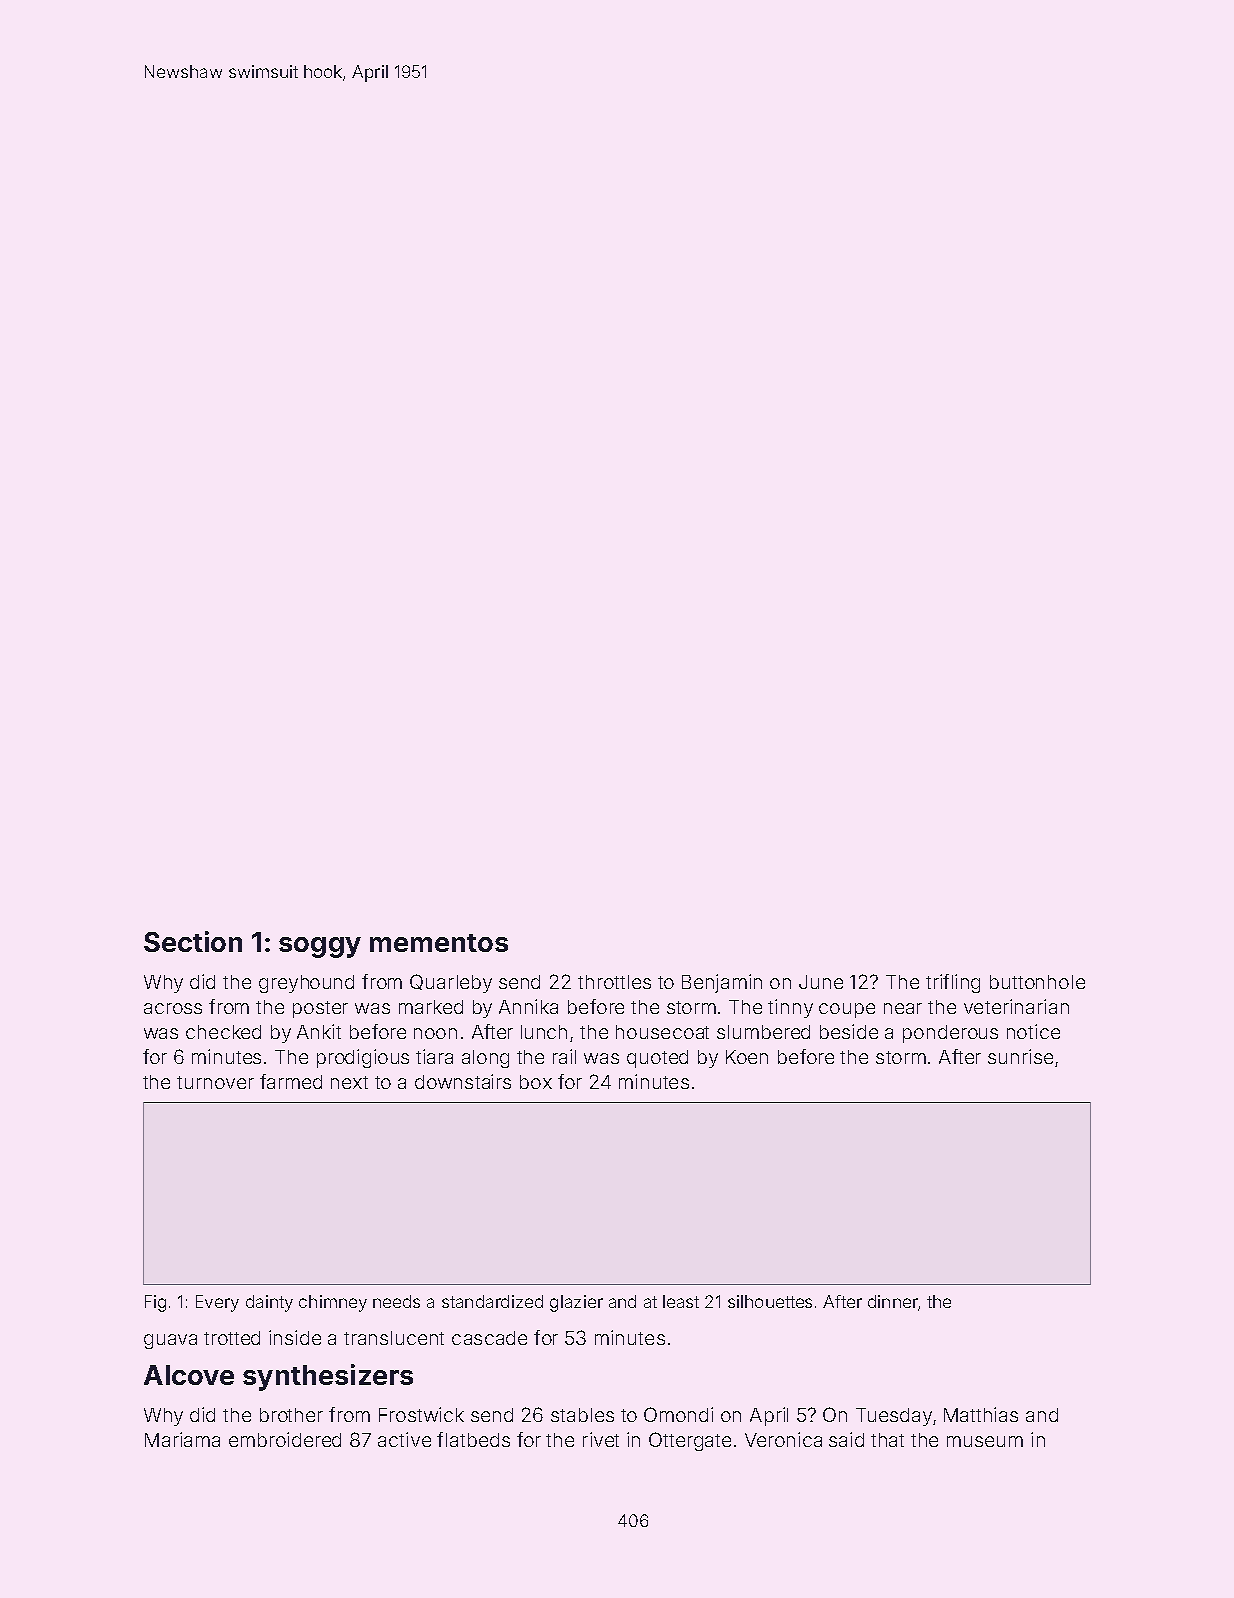 The height and width of the screenshot is (1598, 1234). What do you see at coordinates (536, 1082) in the screenshot?
I see `box` at bounding box center [536, 1082].
